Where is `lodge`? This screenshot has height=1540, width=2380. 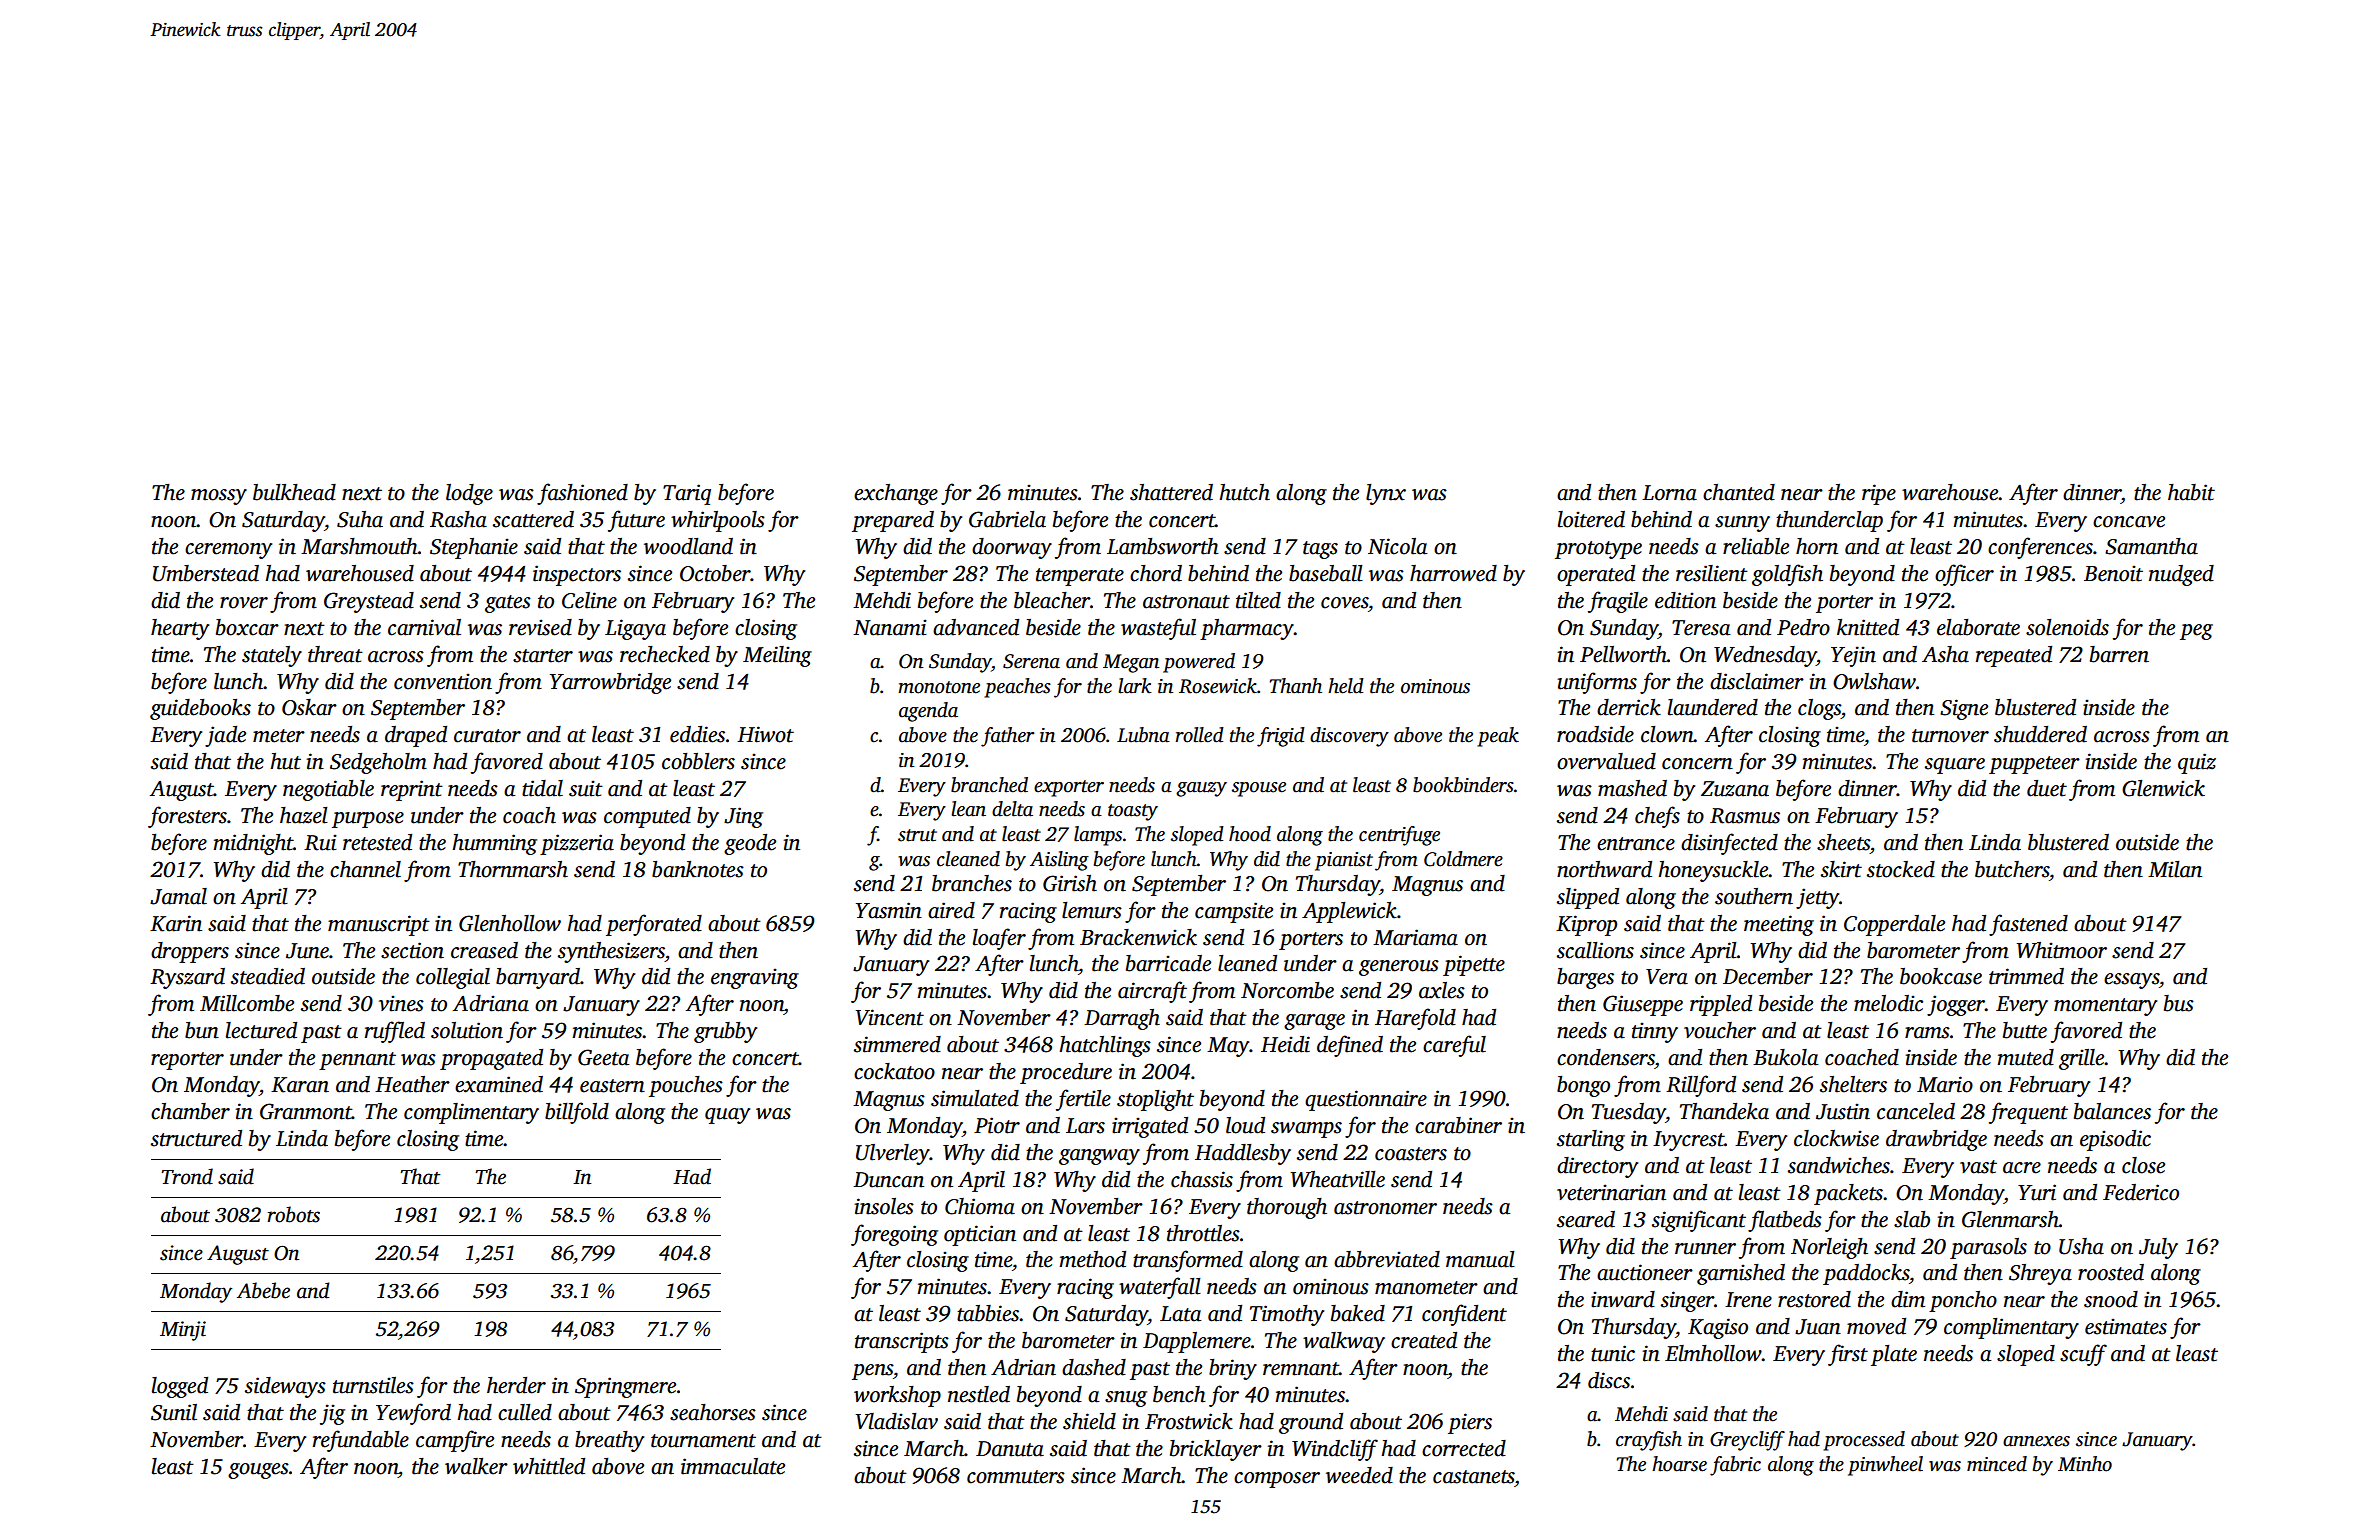 lodge is located at coordinates (469, 494).
